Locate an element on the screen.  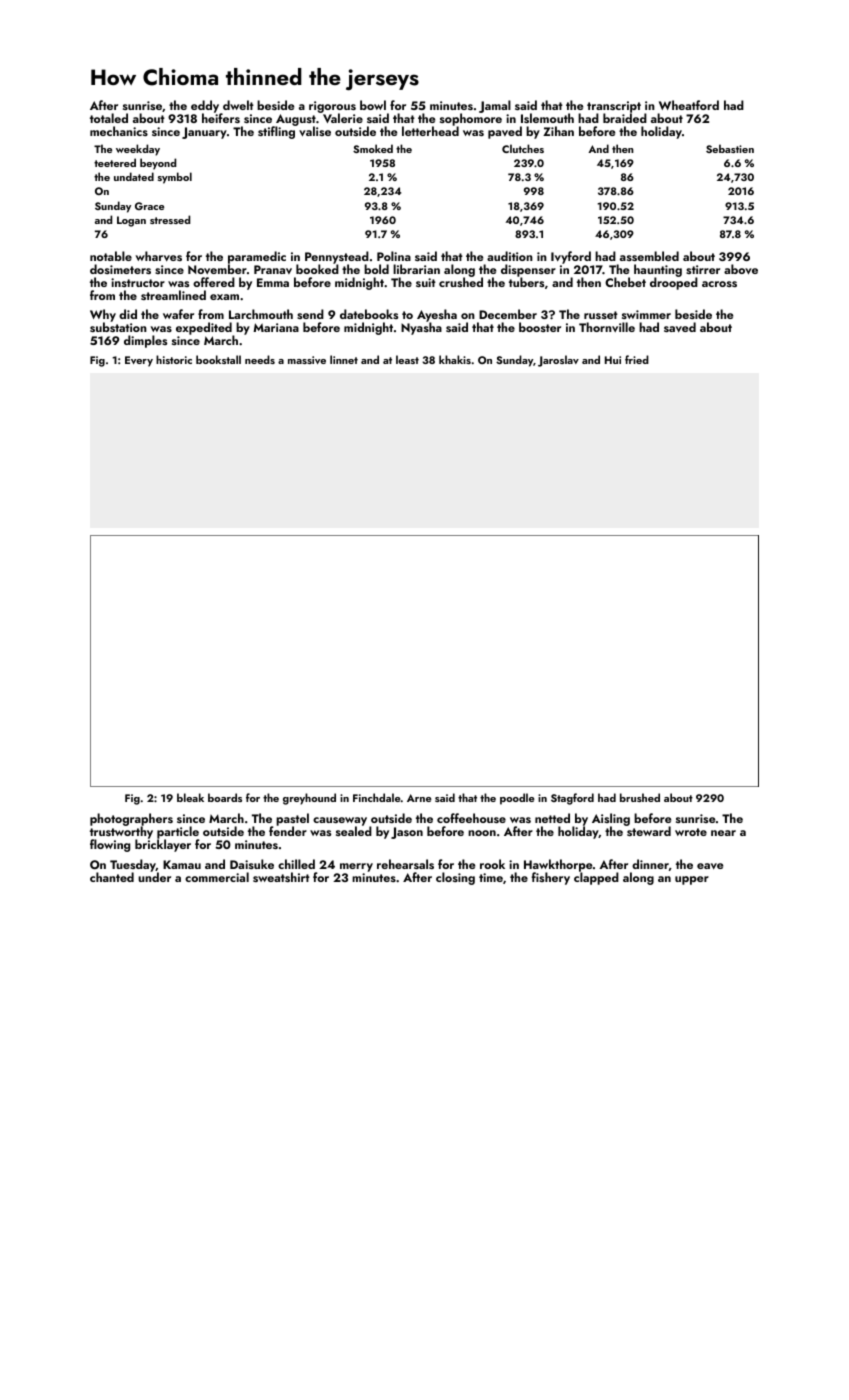
Nyasha is located at coordinates (421, 329).
